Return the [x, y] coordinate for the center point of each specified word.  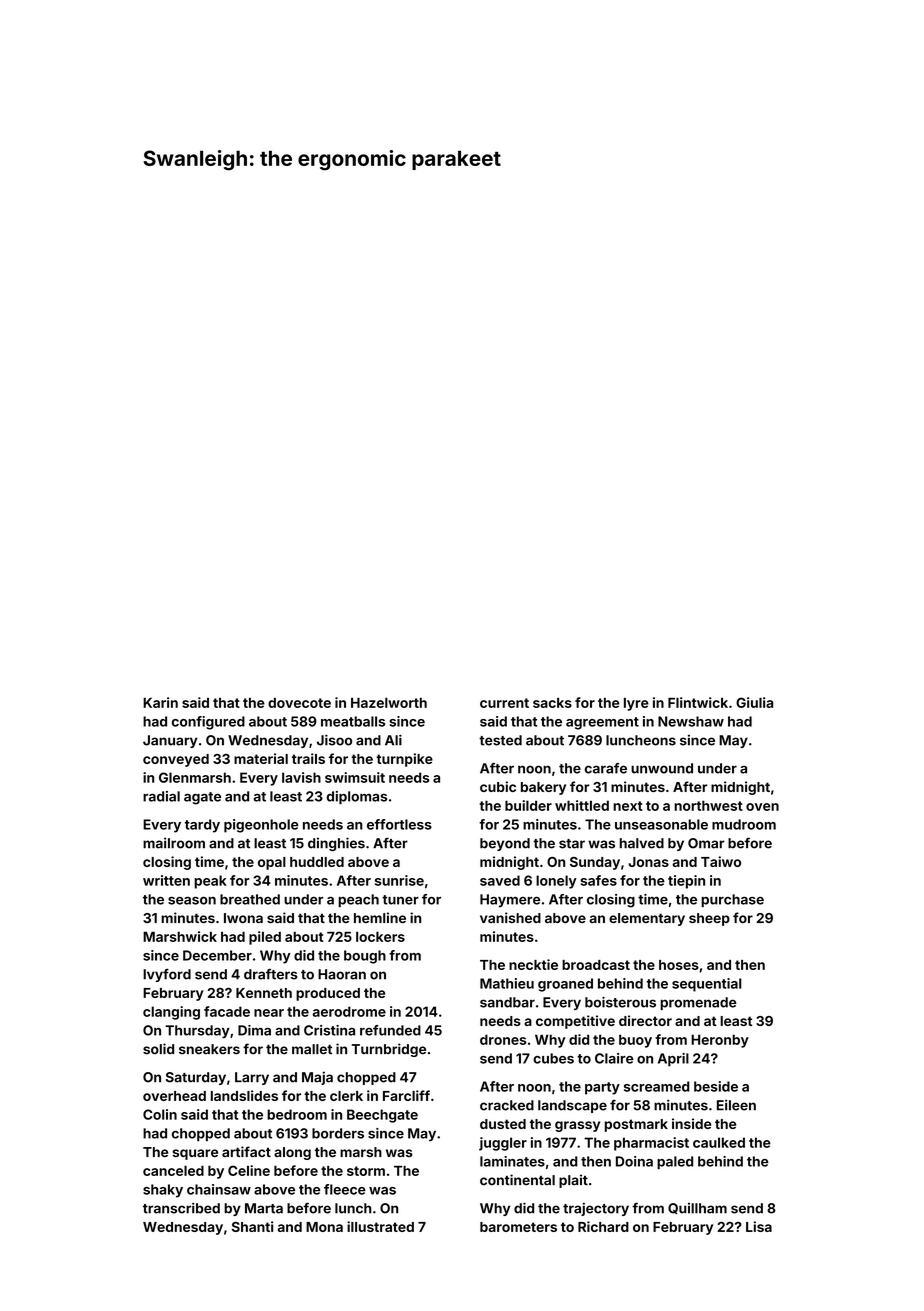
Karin [160, 702]
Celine [249, 1170]
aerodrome [349, 1011]
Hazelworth [389, 703]
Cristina [329, 1030]
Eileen [736, 1105]
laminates [512, 1161]
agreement [602, 723]
